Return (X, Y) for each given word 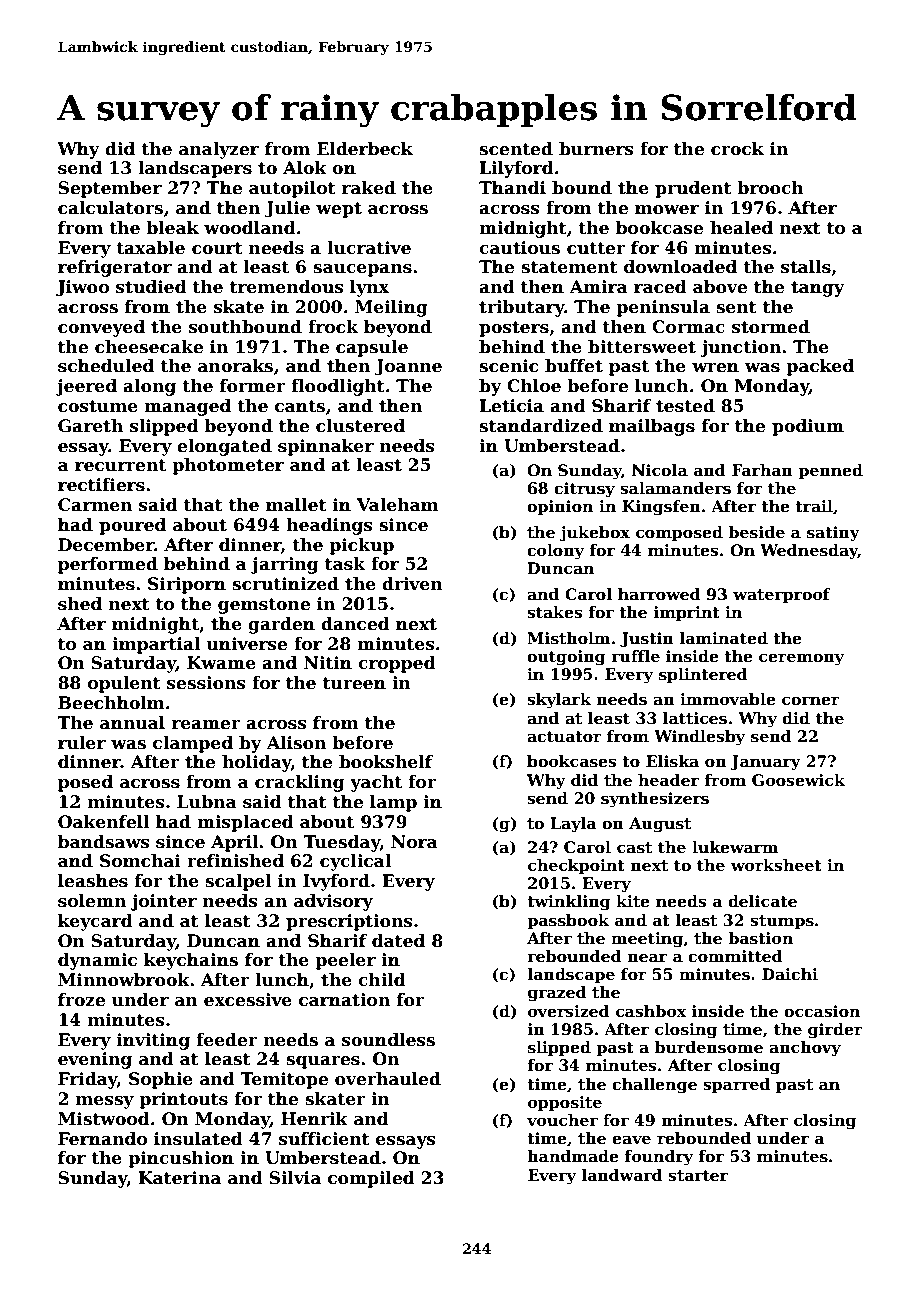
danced (355, 624)
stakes (555, 612)
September (110, 189)
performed (108, 565)
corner (811, 701)
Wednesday (809, 552)
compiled (371, 1179)
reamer (206, 725)
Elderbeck (365, 149)
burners (596, 149)
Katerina (179, 1178)
